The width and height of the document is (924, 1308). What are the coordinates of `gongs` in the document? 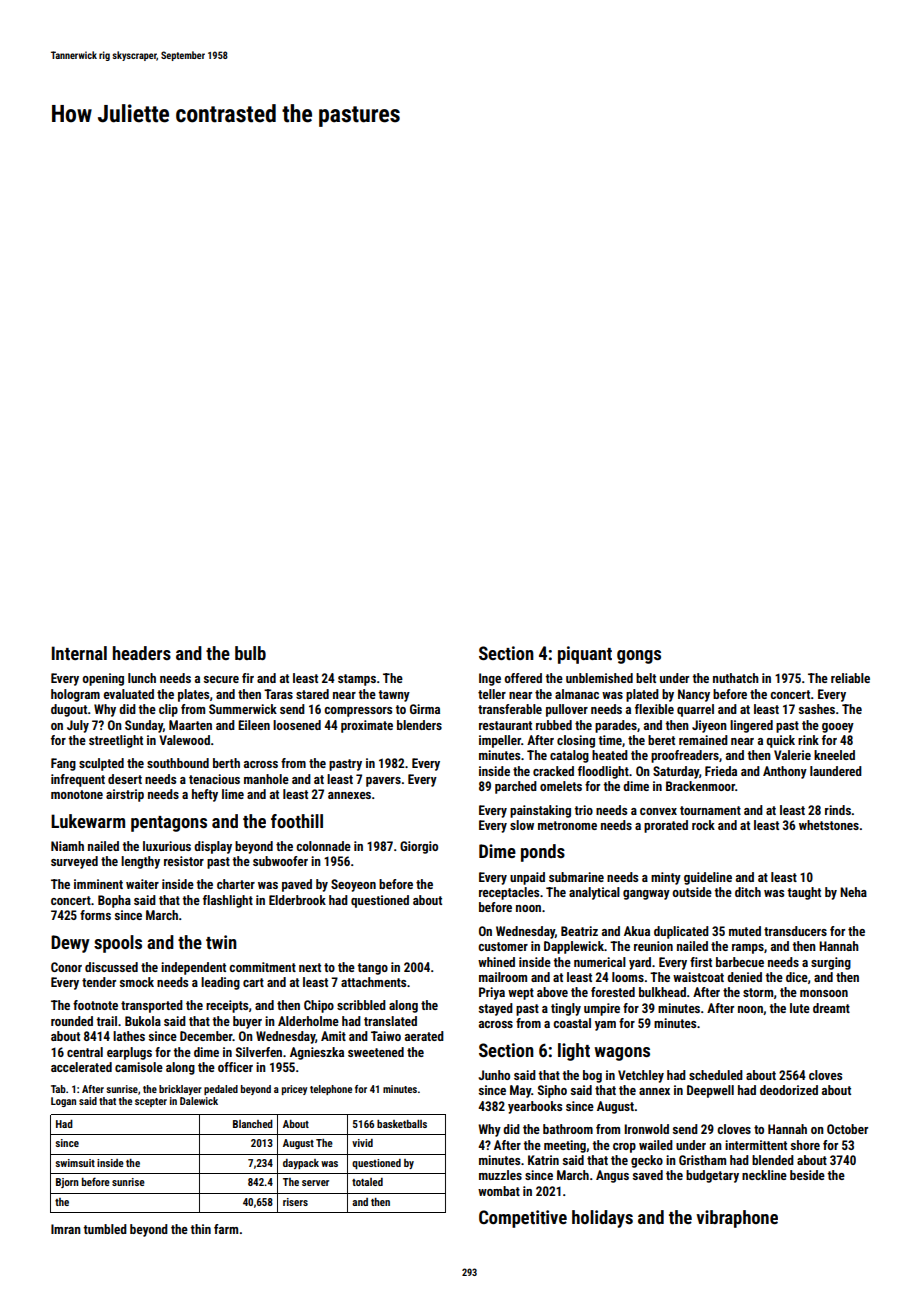 It's located at (639, 657).
